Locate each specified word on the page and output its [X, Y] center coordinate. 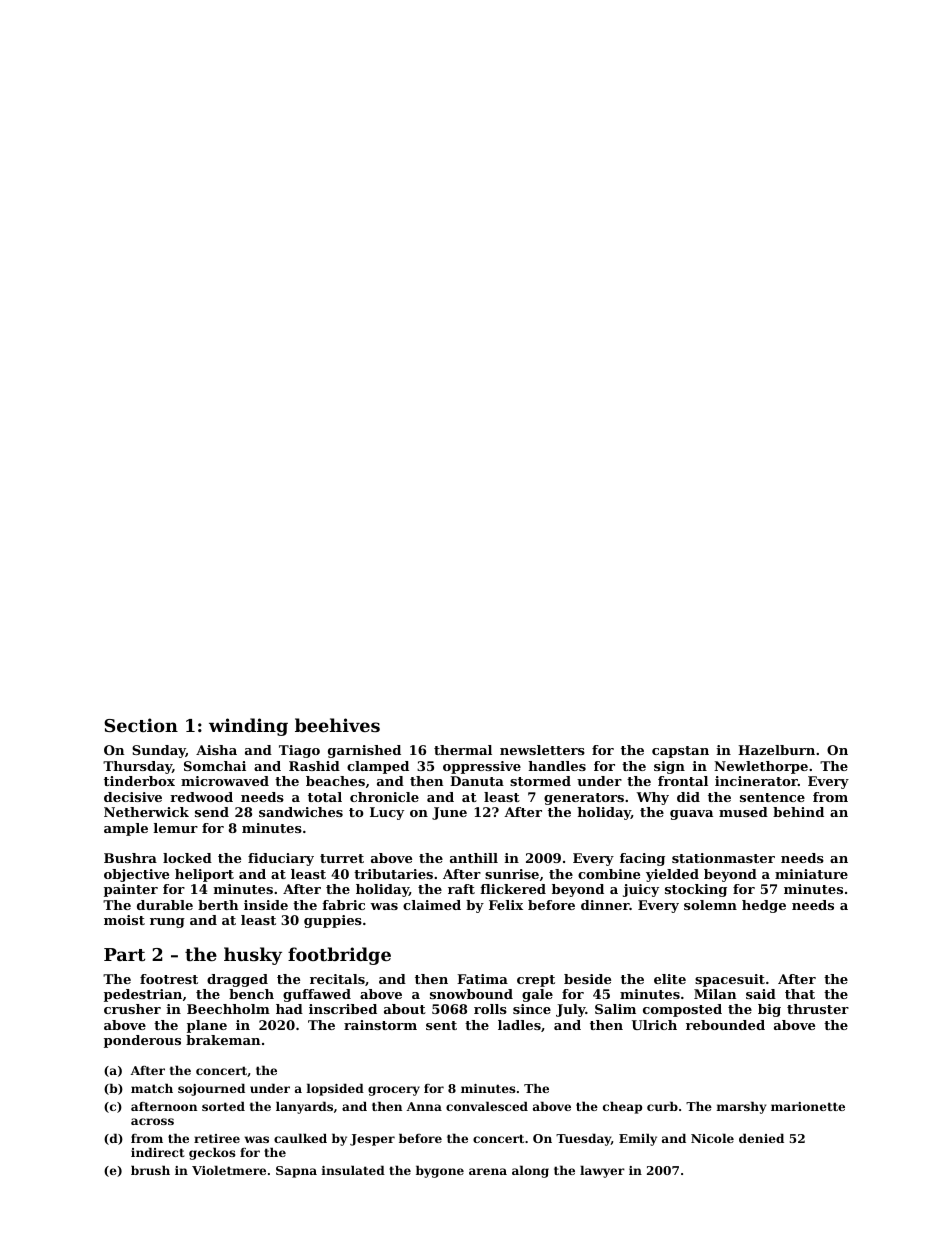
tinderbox [139, 781]
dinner [605, 905]
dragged [237, 980]
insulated [353, 1170]
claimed [432, 905]
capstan [680, 752]
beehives [337, 725]
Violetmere [229, 1170]
